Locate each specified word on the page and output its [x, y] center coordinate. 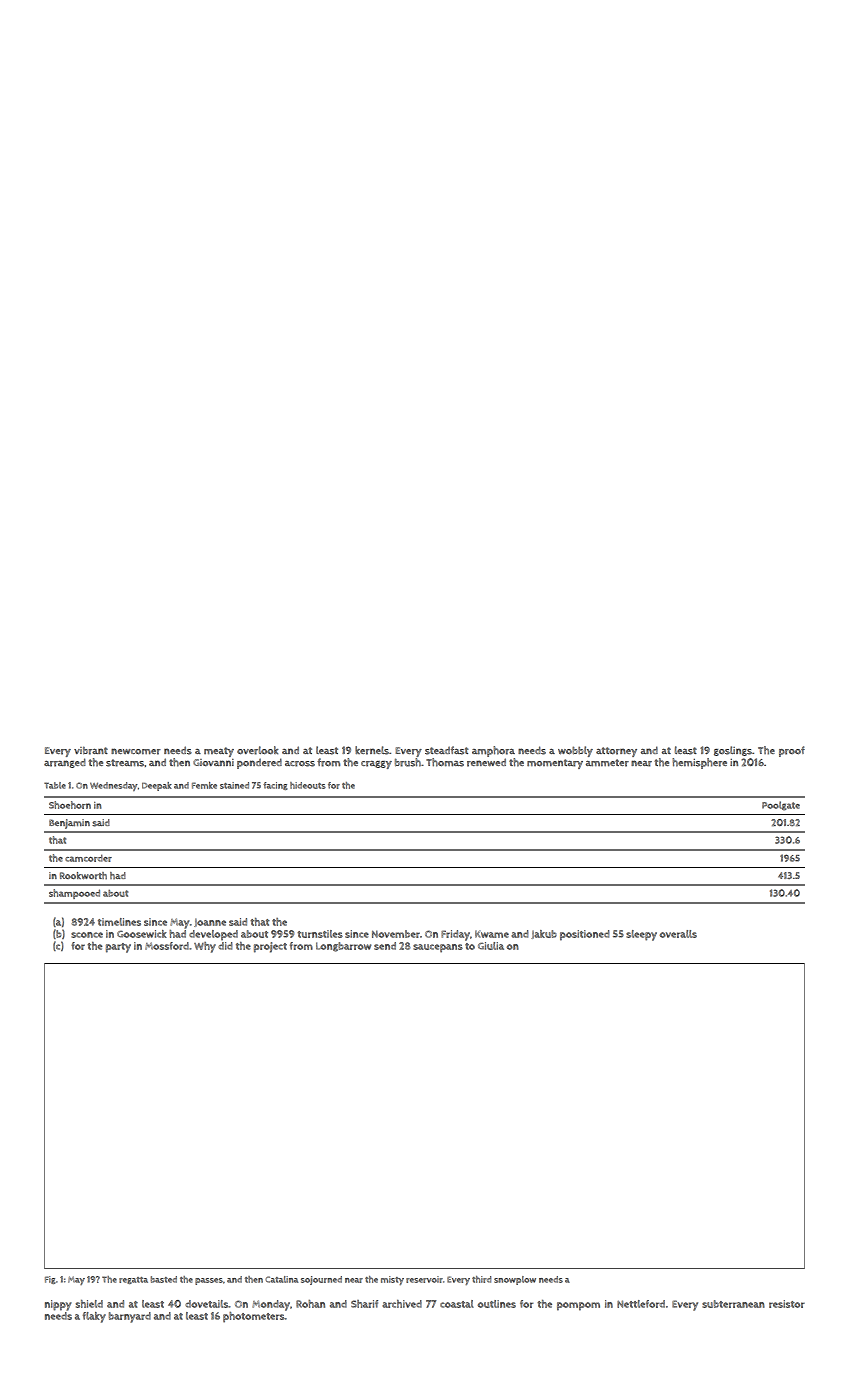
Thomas [445, 762]
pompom [578, 1306]
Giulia [491, 946]
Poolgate [781, 806]
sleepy [641, 935]
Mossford [167, 946]
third [481, 1279]
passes [209, 1281]
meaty [219, 752]
